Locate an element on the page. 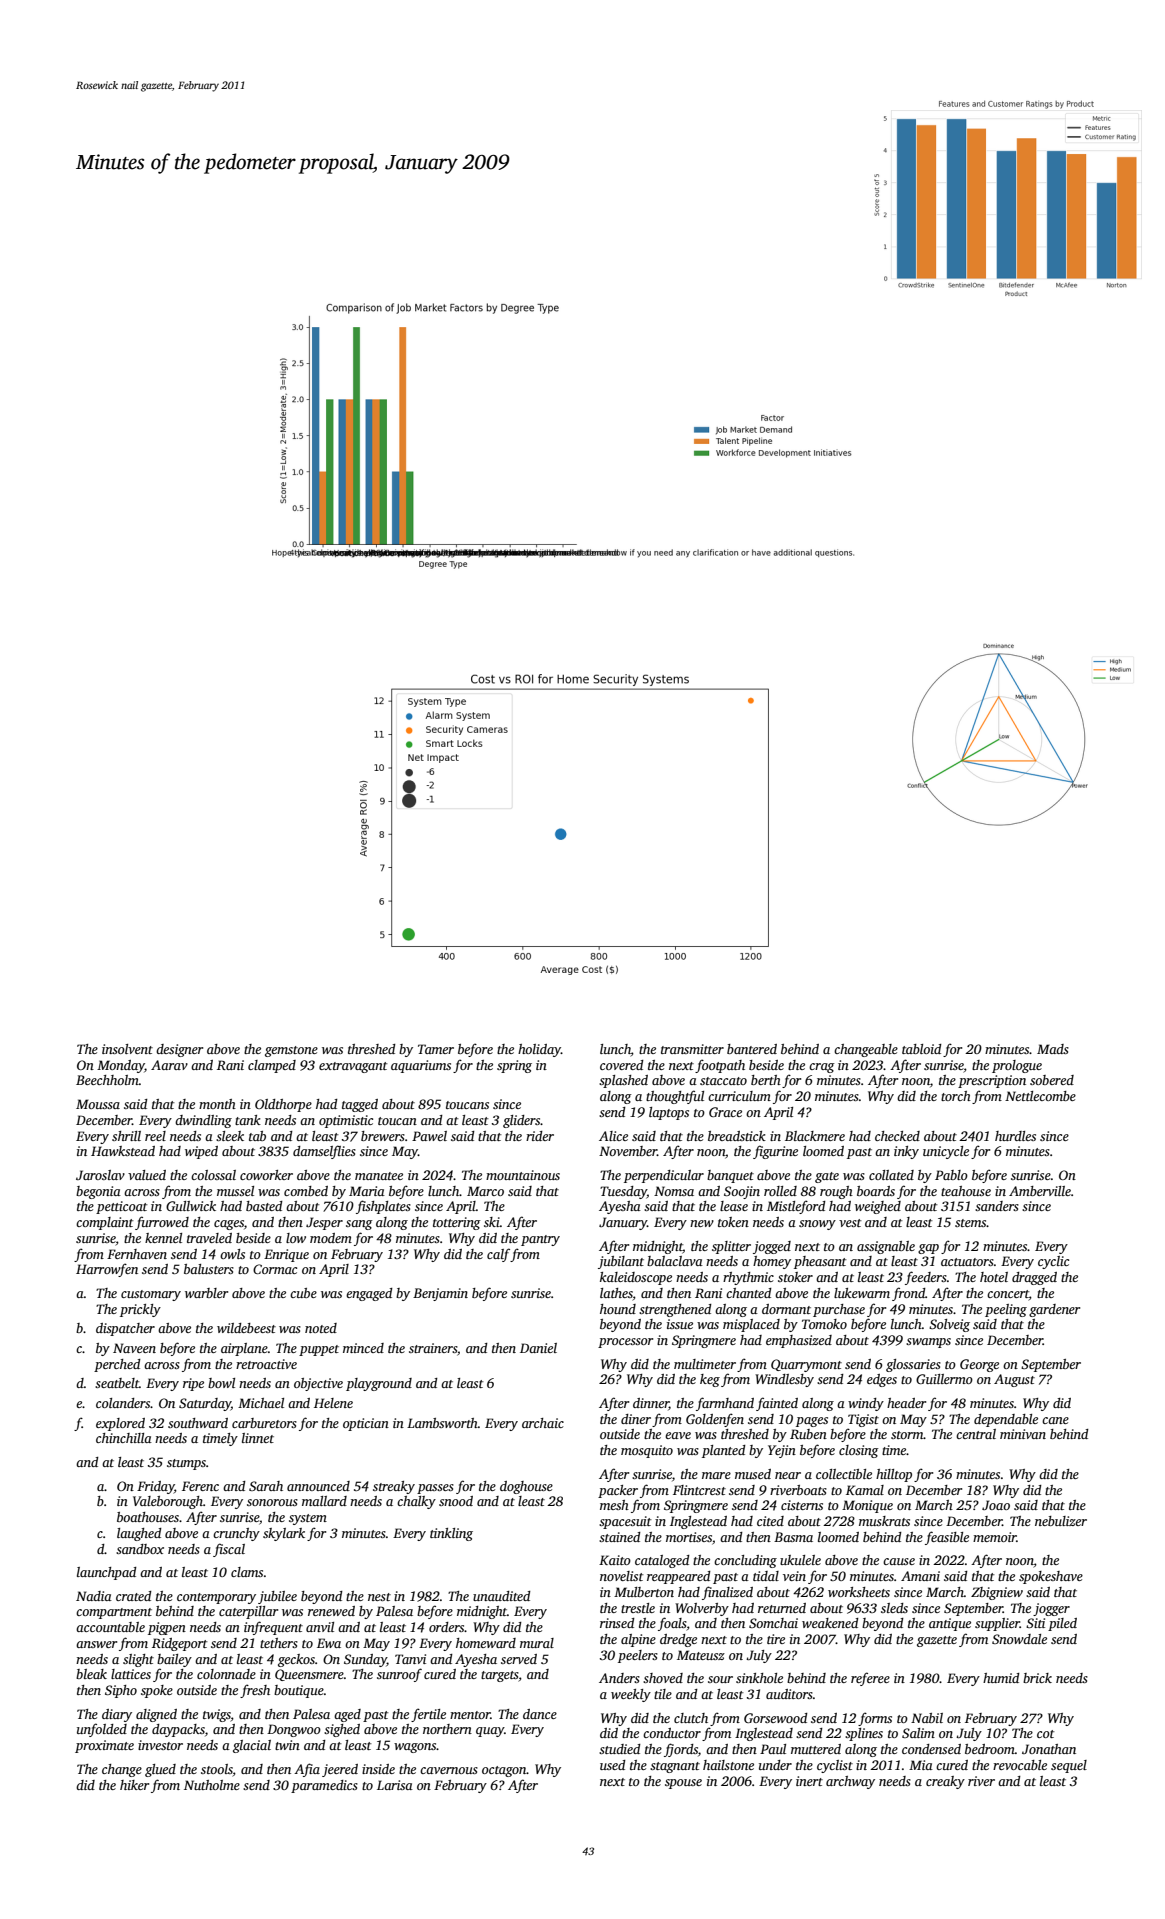 The width and height of the page is (1165, 1919). transmitter is located at coordinates (692, 1049).
